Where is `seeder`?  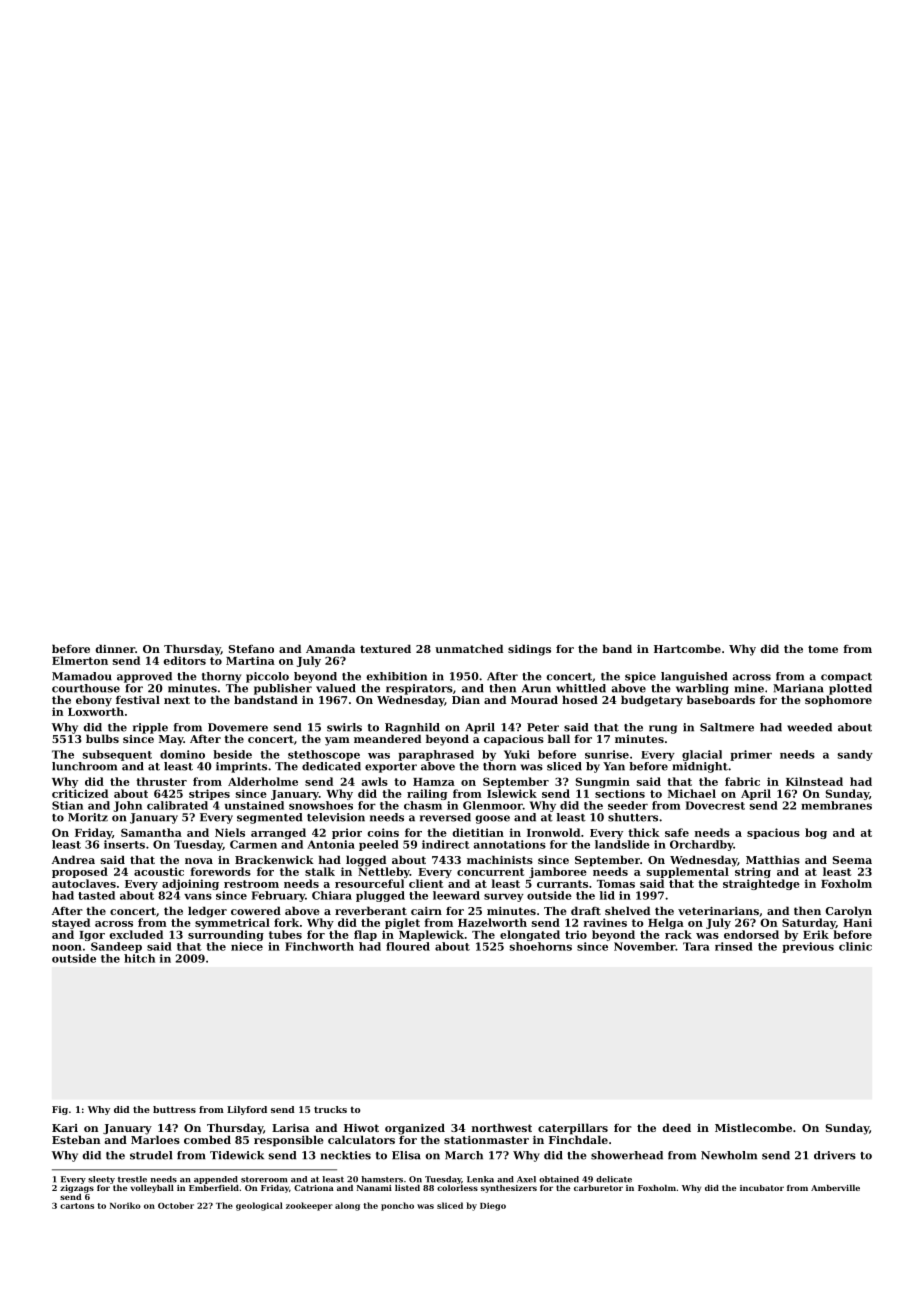
seeder is located at coordinates (628, 805).
